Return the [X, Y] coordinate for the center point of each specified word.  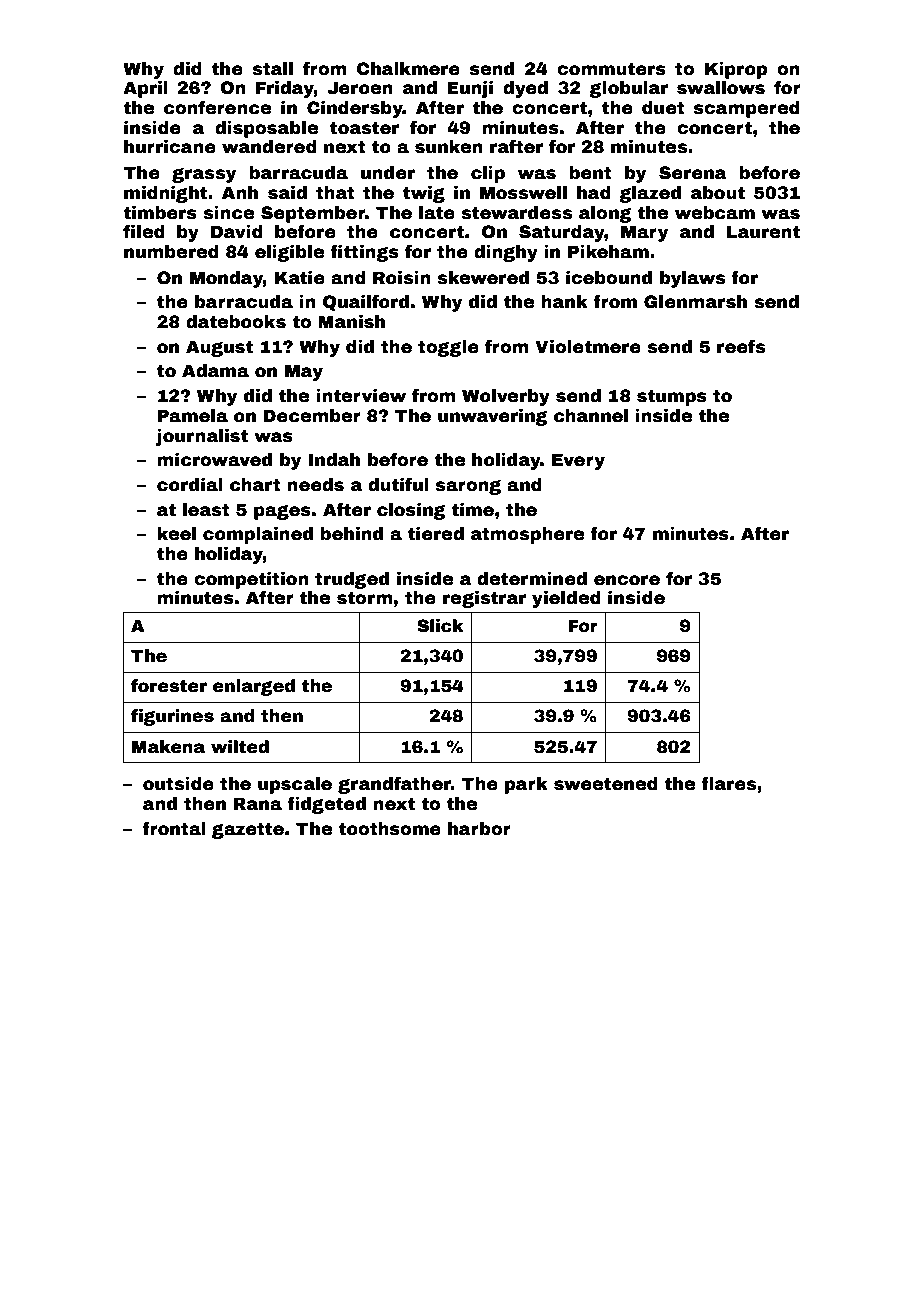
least [206, 510]
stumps [672, 397]
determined [532, 579]
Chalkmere [408, 69]
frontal [174, 829]
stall [272, 69]
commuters [611, 69]
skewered [483, 278]
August [219, 348]
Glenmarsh [695, 302]
